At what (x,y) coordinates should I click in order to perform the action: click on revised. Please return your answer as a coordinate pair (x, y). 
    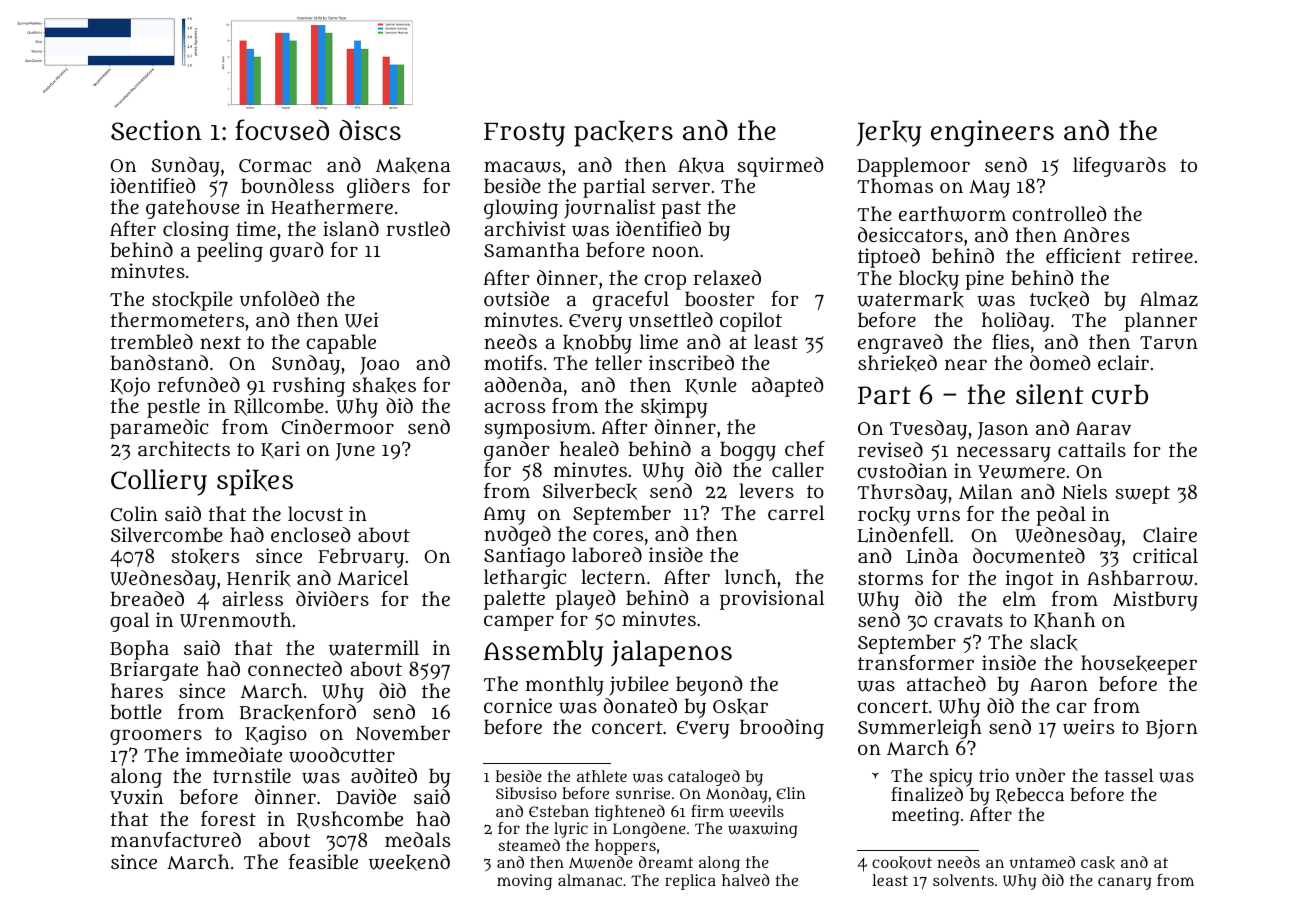
    Looking at the image, I should click on (890, 449).
